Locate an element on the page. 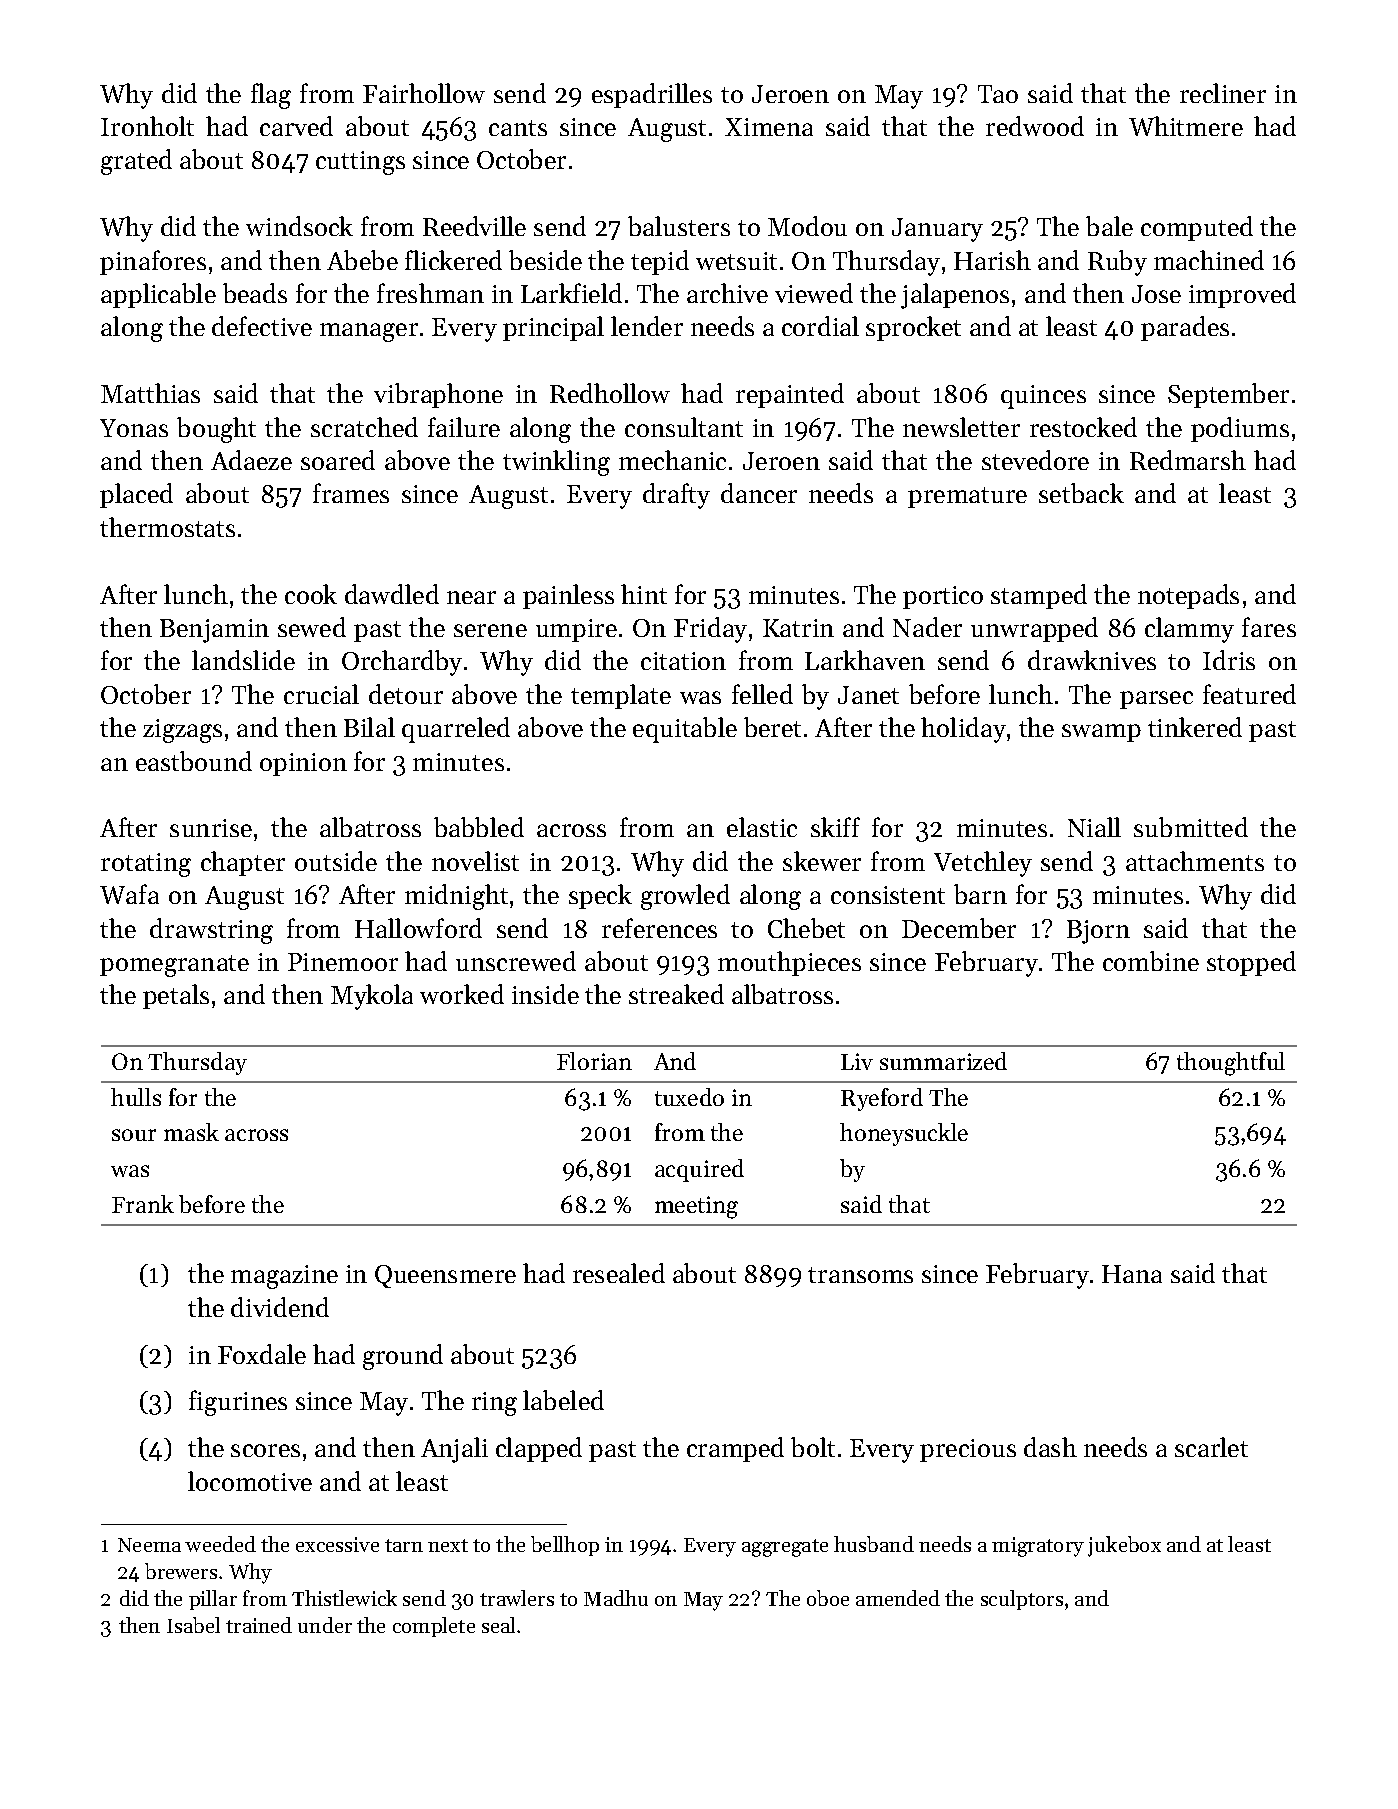 Image resolution: width=1398 pixels, height=1809 pixels. Liv is located at coordinates (857, 1061).
